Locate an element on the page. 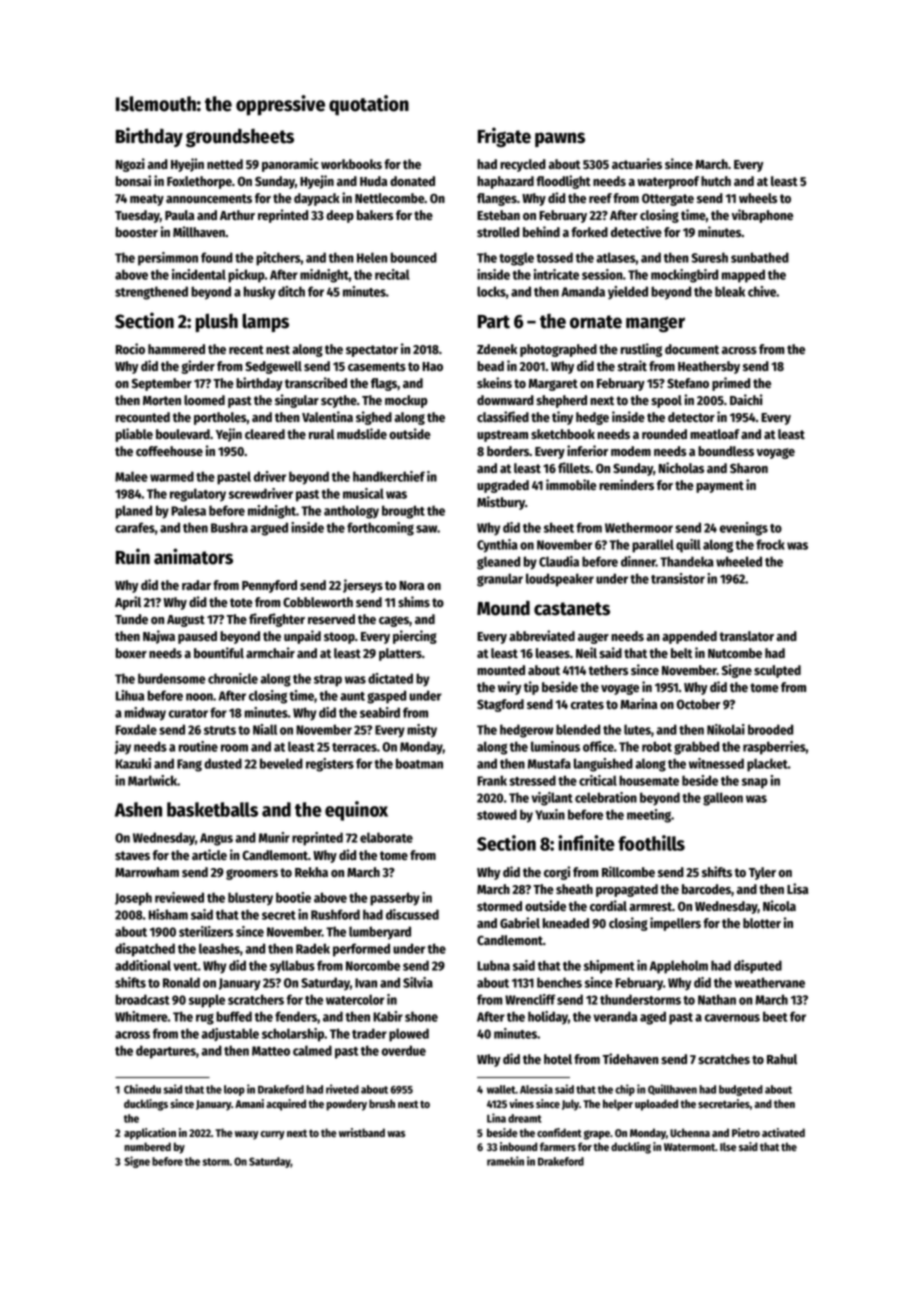 Image resolution: width=924 pixels, height=1314 pixels. pawns is located at coordinates (560, 139).
